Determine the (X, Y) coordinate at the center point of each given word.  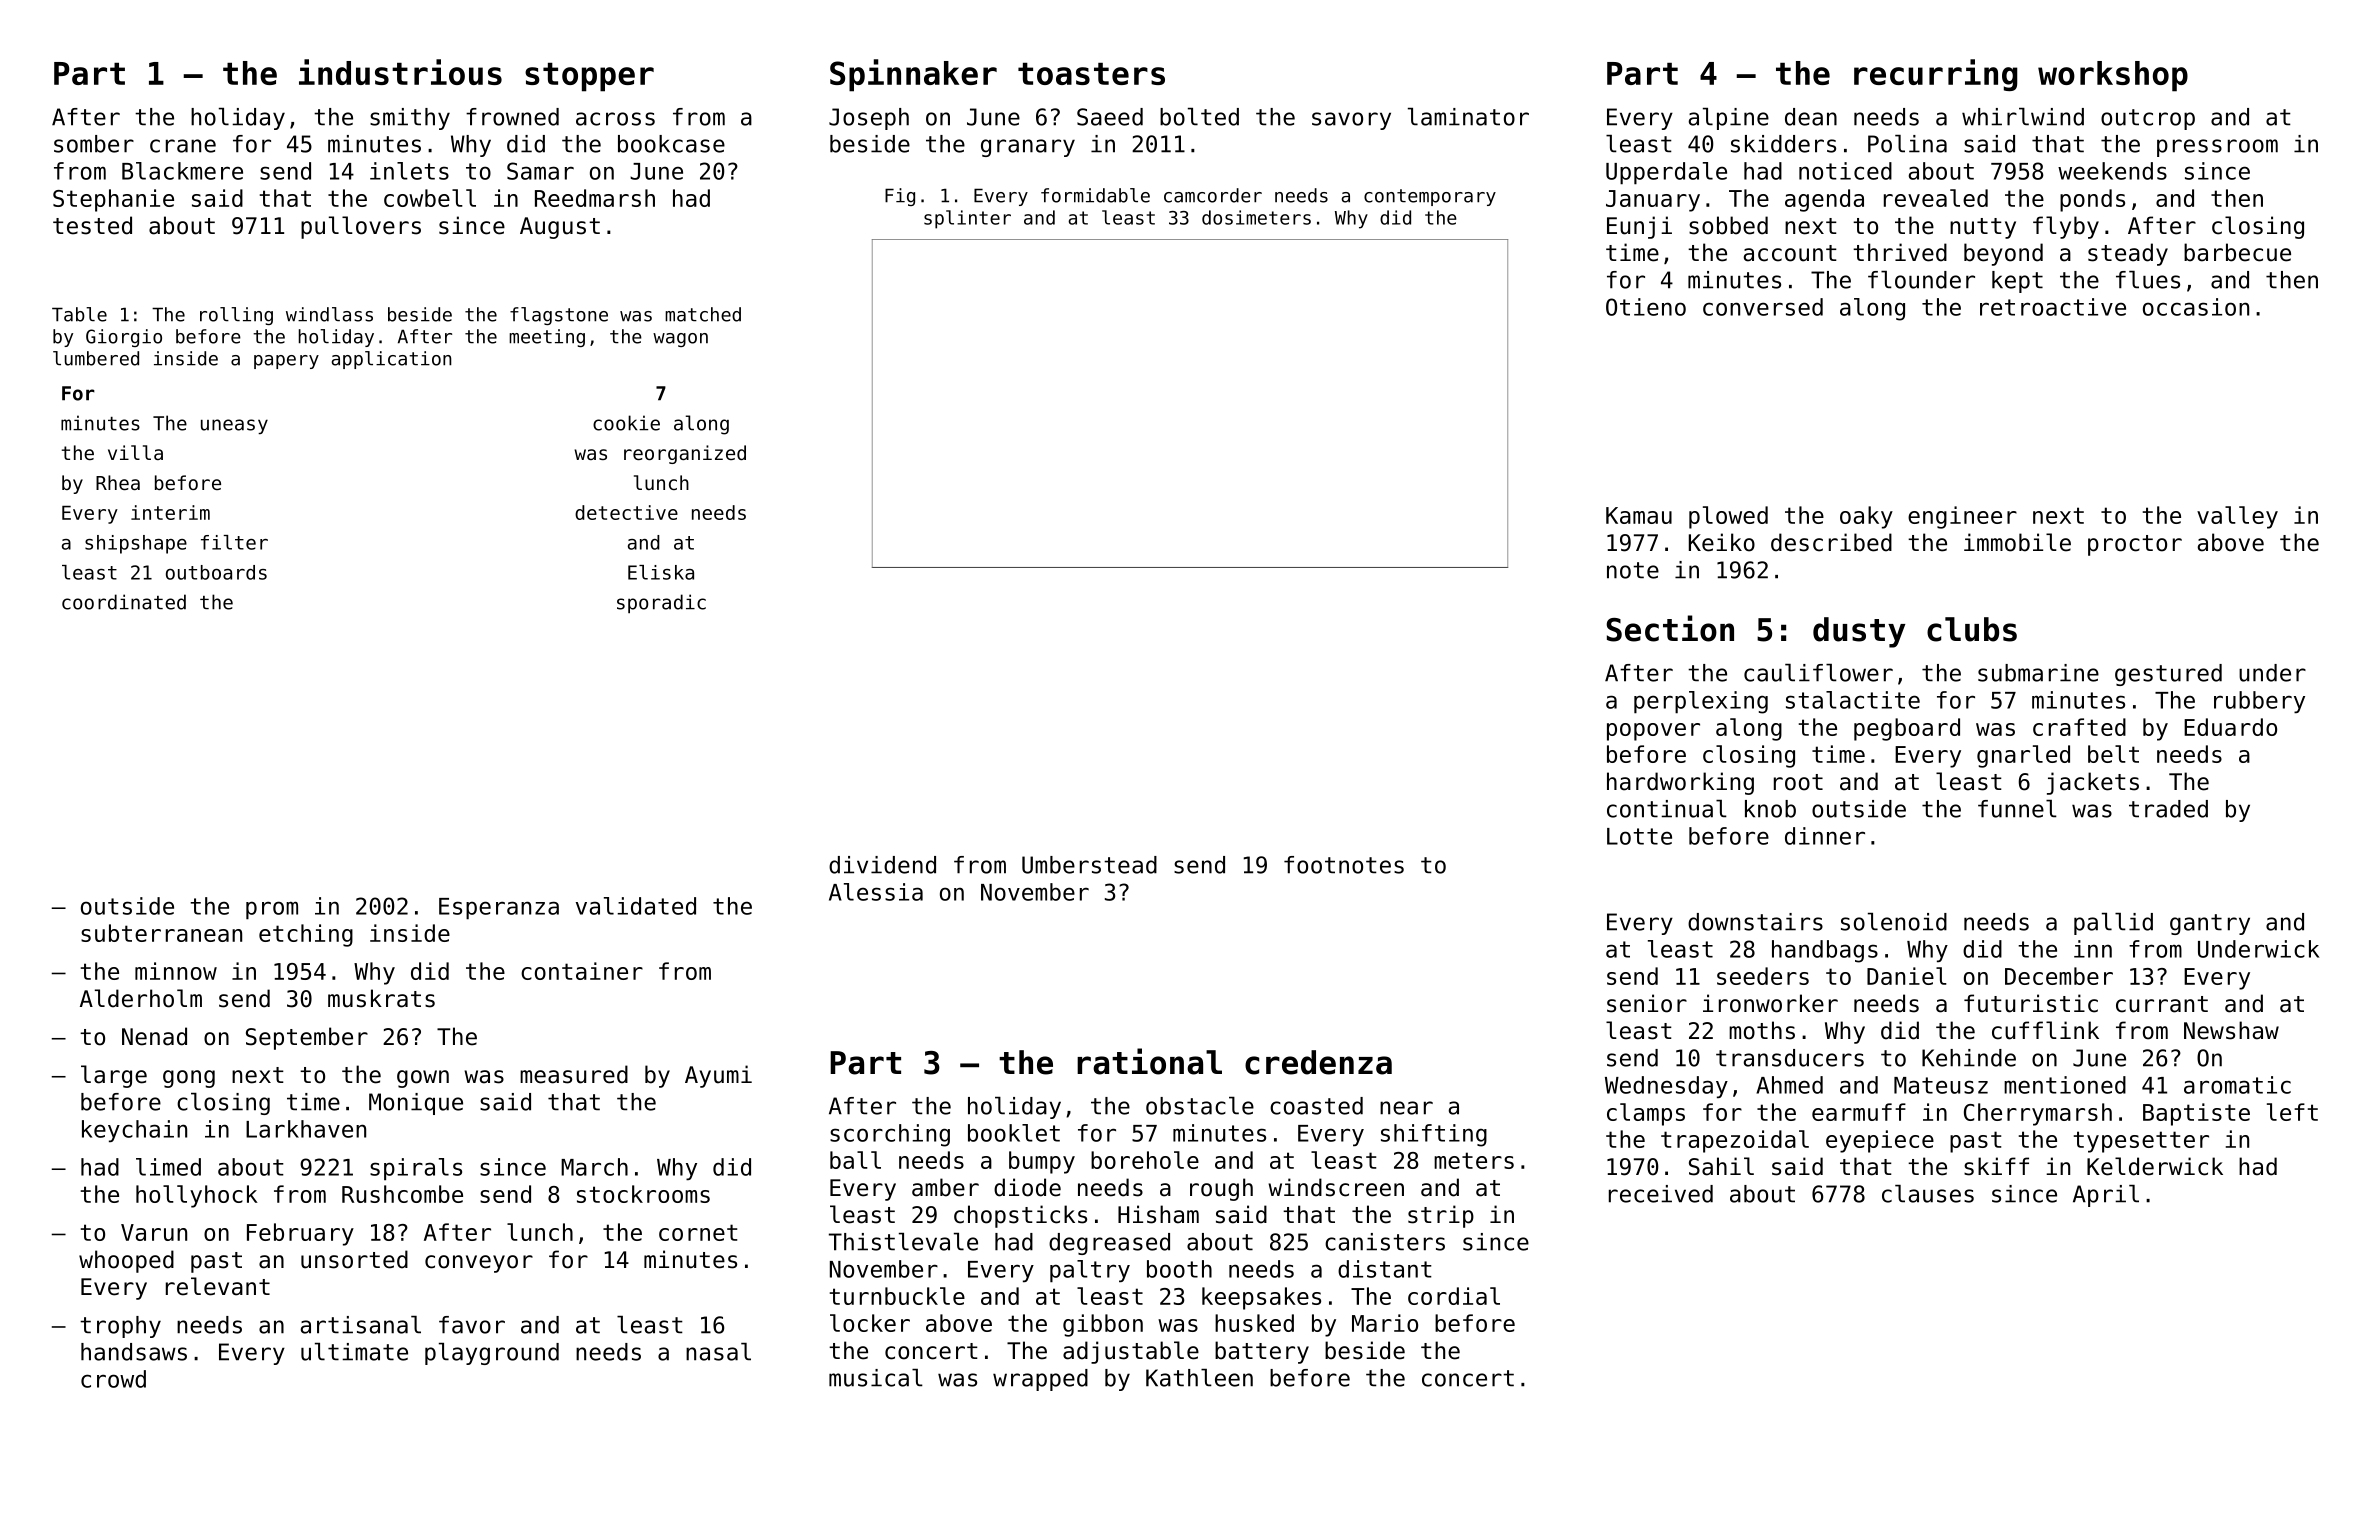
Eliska (661, 572)
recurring (1936, 75)
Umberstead (1089, 865)
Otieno (1646, 307)
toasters (1091, 74)
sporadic (661, 603)
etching (306, 935)
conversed (1763, 307)
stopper (589, 77)
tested (92, 225)
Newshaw (2231, 1030)
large (114, 1076)
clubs (1972, 629)
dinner (1825, 836)
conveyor (479, 1264)
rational (1149, 1061)
